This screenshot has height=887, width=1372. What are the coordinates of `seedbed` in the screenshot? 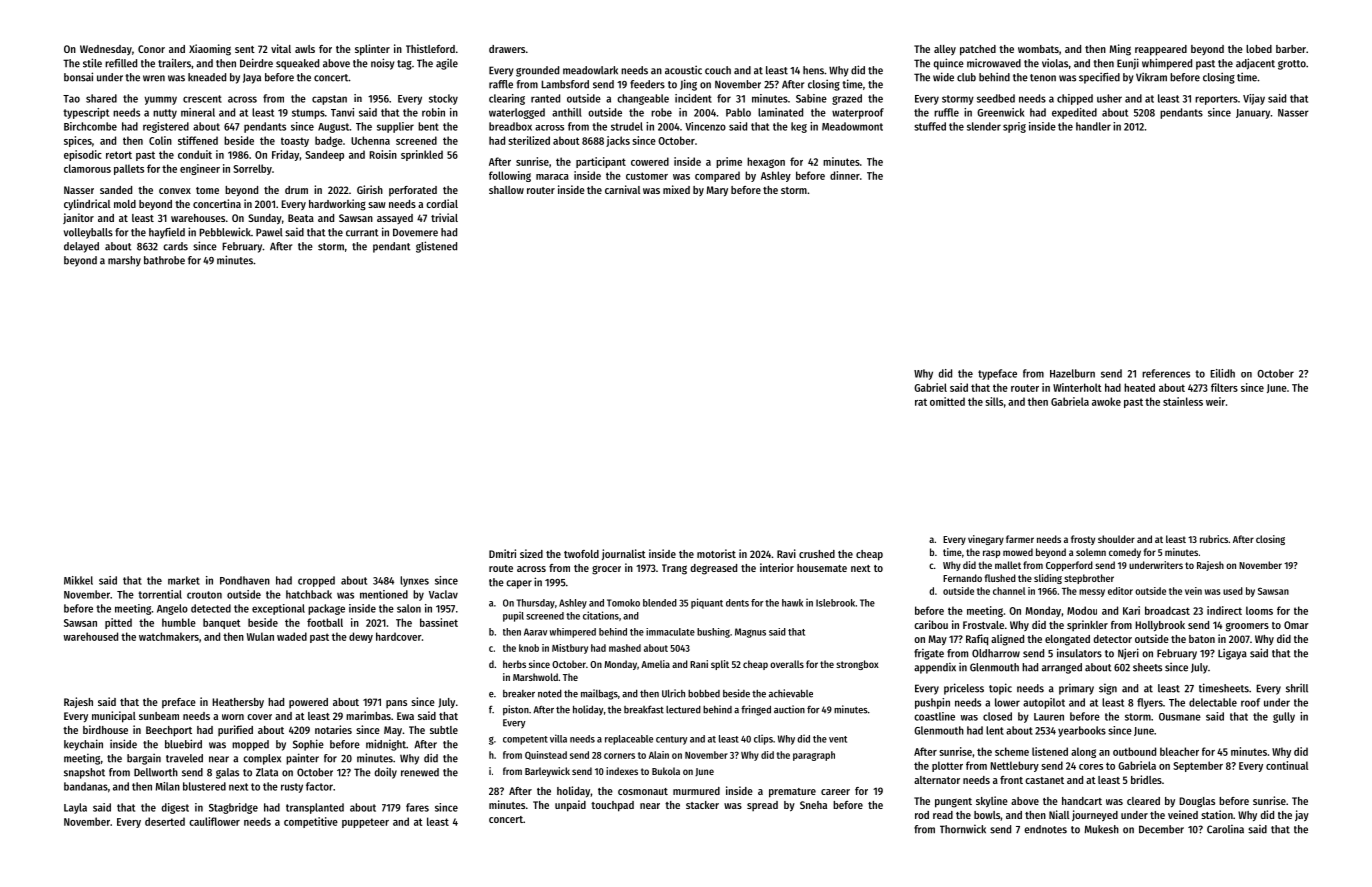 It's located at (996, 98).
